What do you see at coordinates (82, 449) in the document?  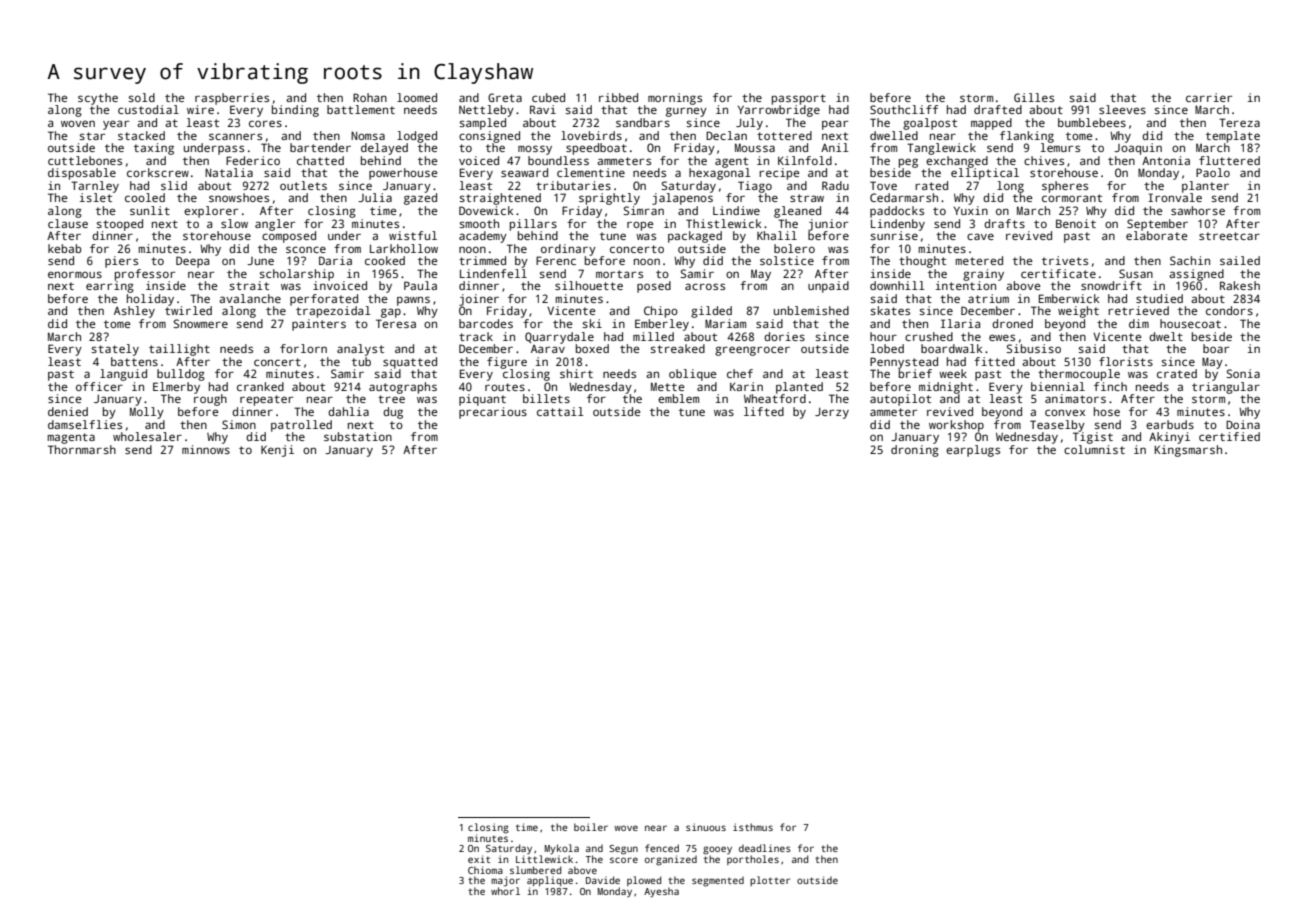 I see `Thornmarsh` at bounding box center [82, 449].
